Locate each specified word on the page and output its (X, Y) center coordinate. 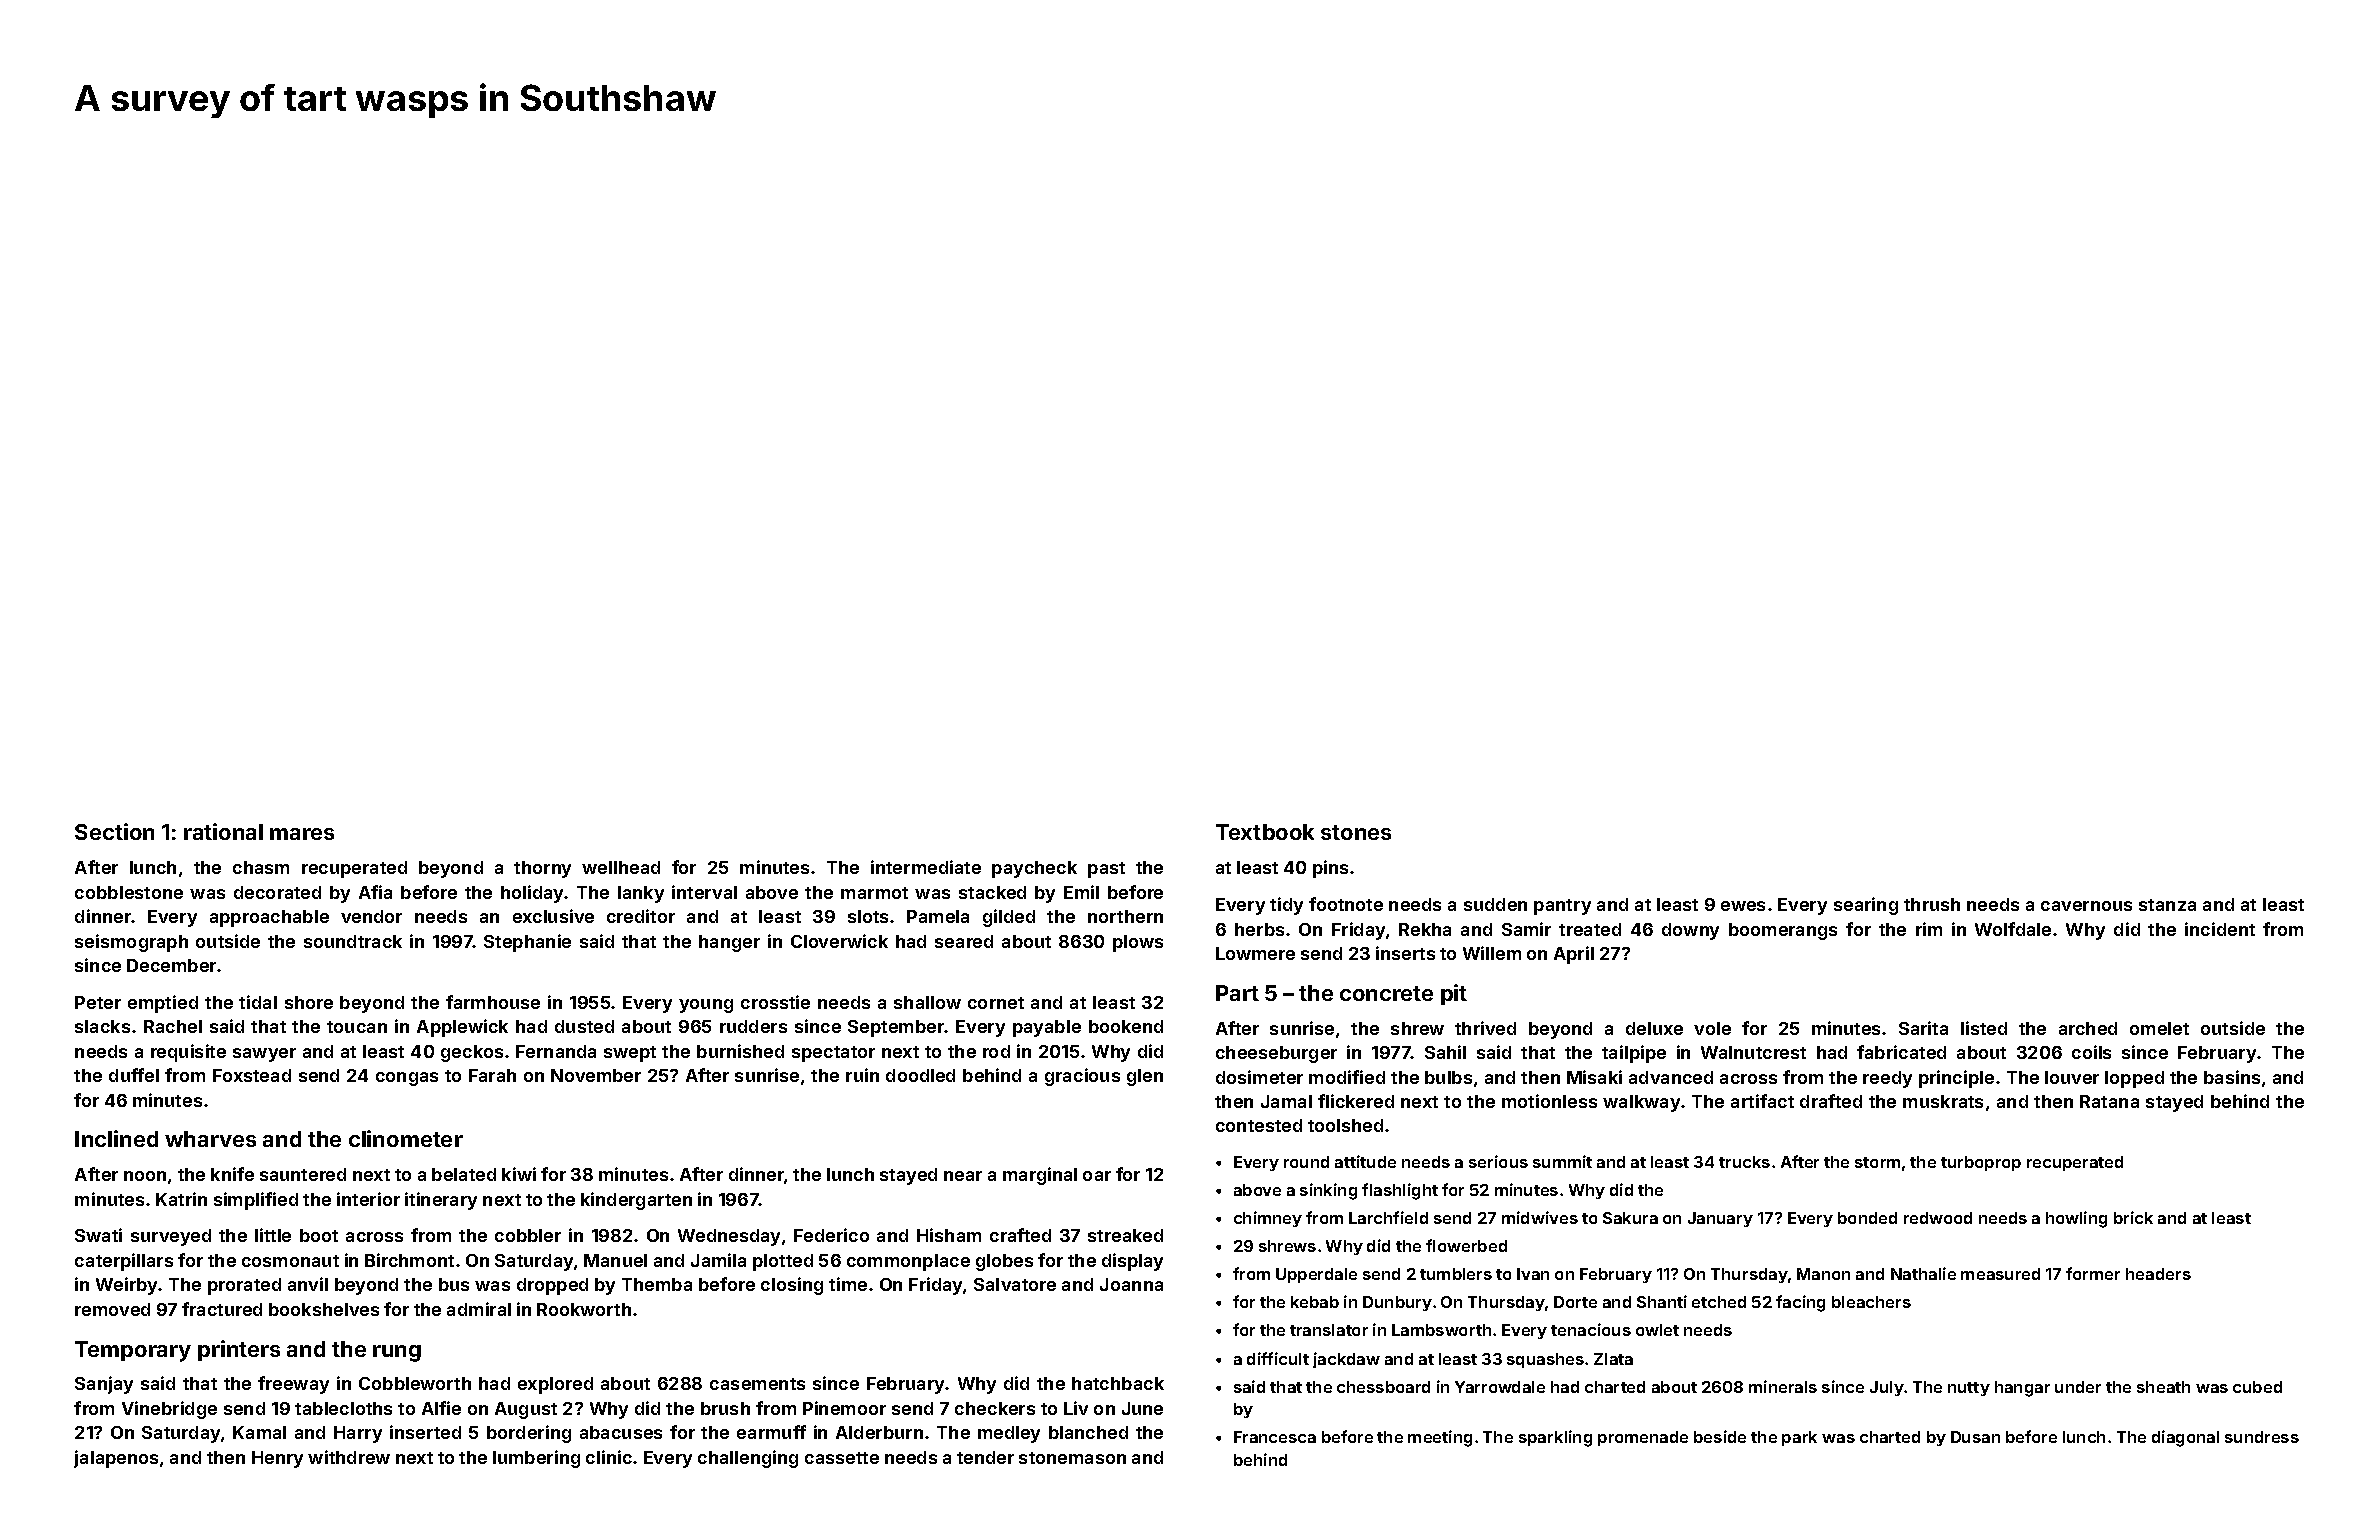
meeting (1440, 1438)
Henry (277, 1459)
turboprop (1981, 1163)
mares (302, 834)
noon (145, 1176)
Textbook (1265, 832)
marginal (1040, 1176)
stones (1356, 832)
